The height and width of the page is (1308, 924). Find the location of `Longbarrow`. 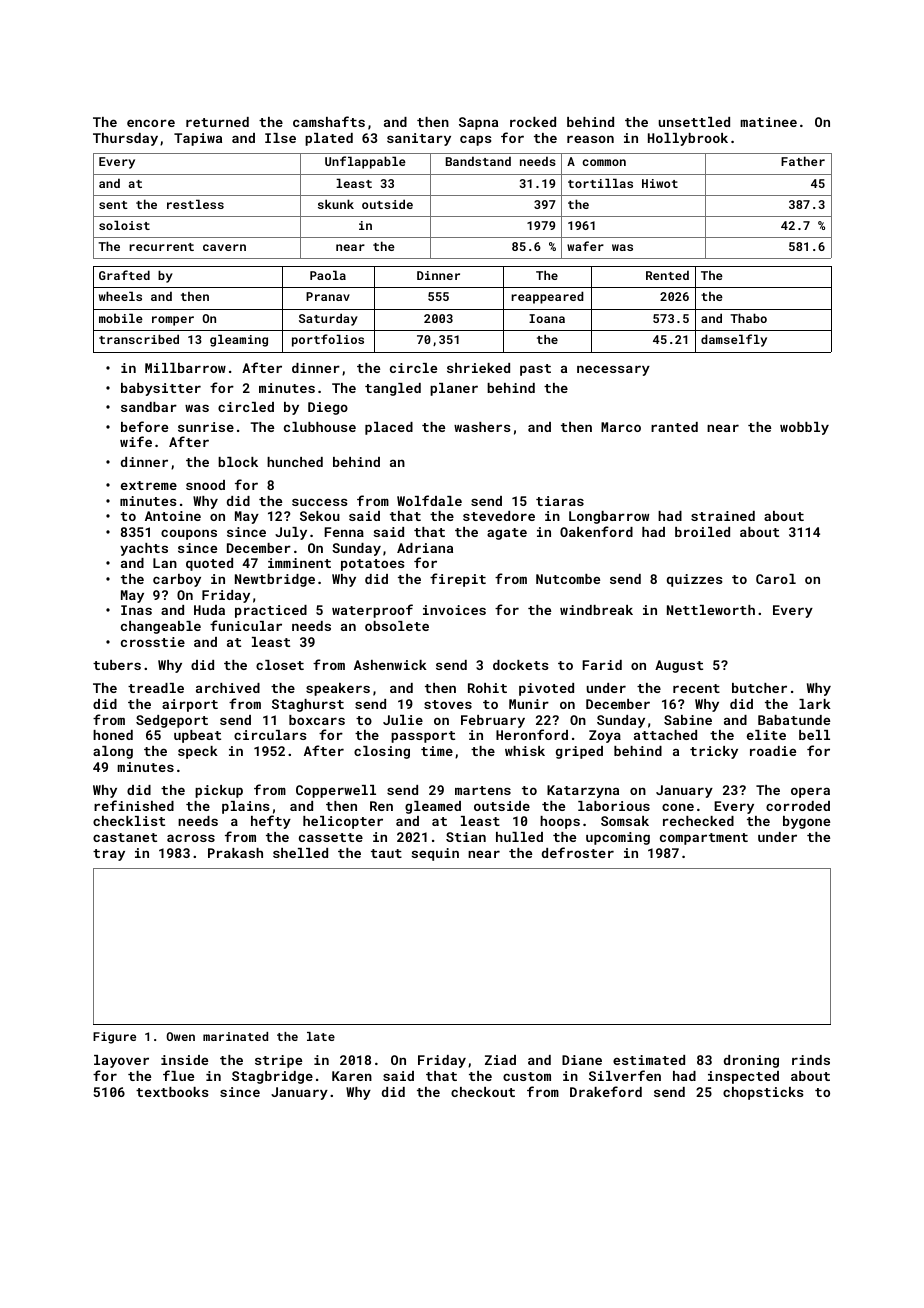

Longbarrow is located at coordinates (609, 517).
